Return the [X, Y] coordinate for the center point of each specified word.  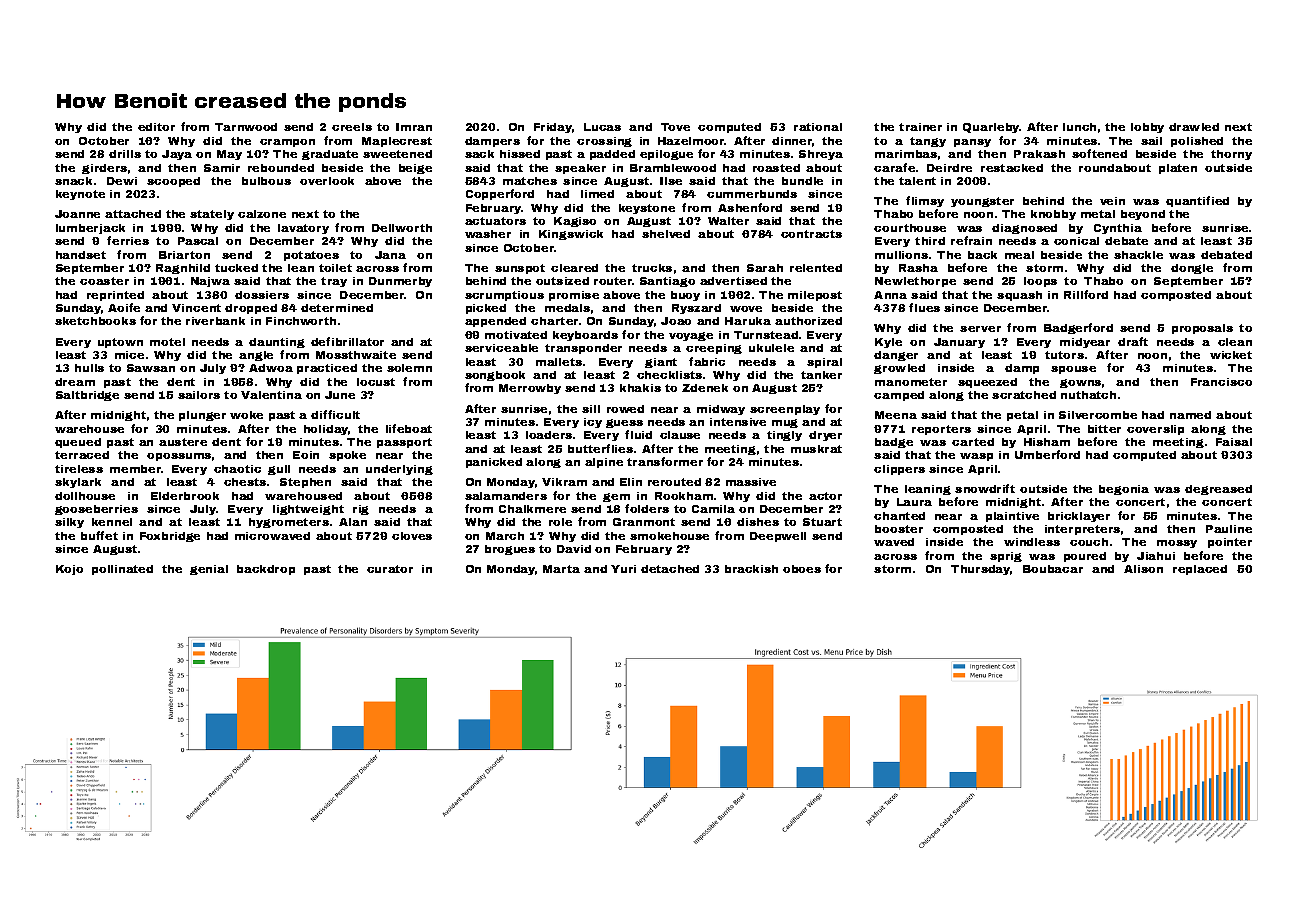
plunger [202, 416]
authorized [808, 321]
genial [209, 570]
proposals [1202, 329]
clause [680, 435]
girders [104, 169]
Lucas [602, 127]
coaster [104, 281]
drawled [1194, 127]
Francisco [1221, 382]
